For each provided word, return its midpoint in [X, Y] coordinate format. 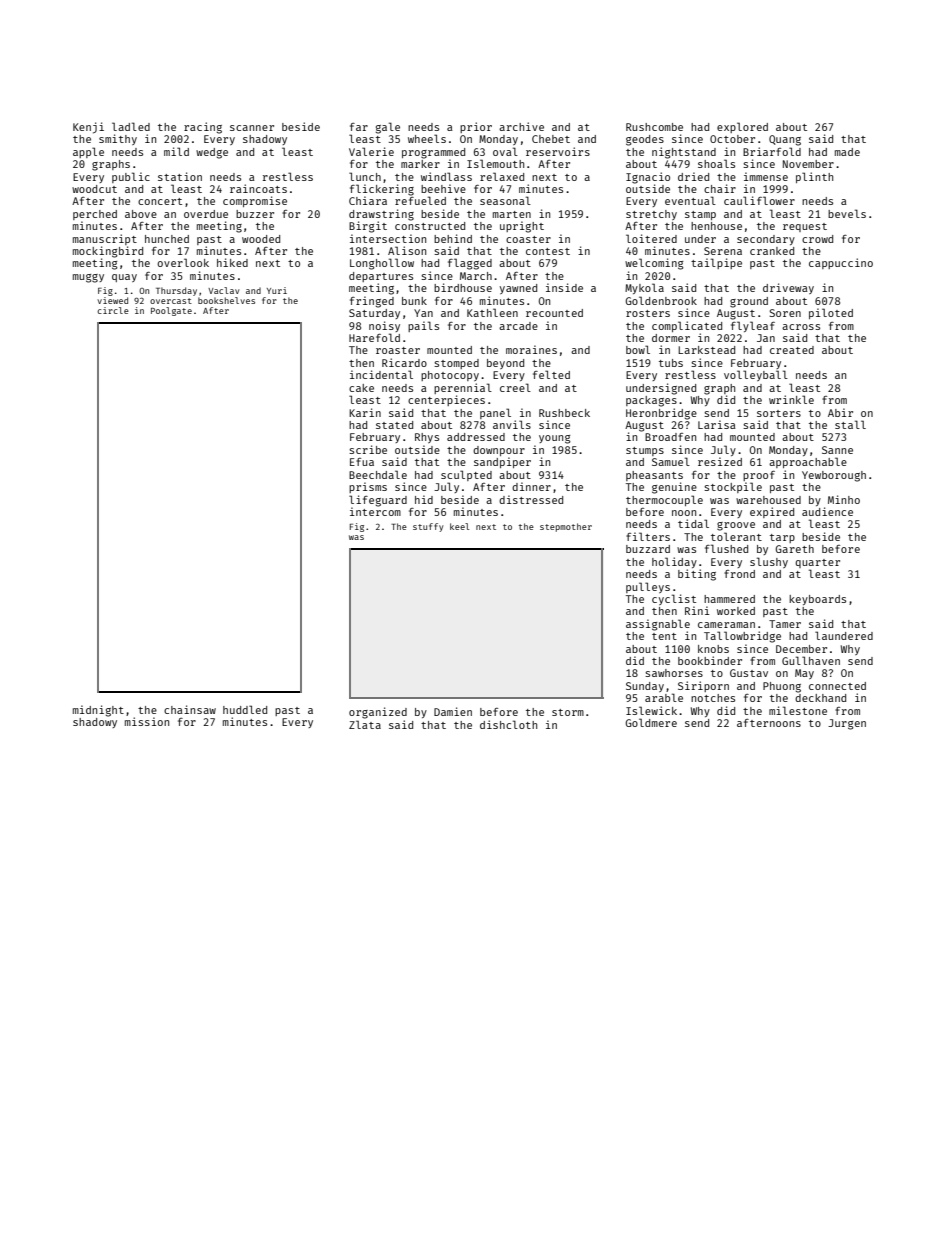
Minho [844, 499]
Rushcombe [654, 127]
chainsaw [190, 709]
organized [378, 713]
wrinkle [791, 399]
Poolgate [171, 311]
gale [388, 128]
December [801, 649]
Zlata [365, 724]
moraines [531, 349]
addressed [476, 437]
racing [203, 128]
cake [361, 388]
